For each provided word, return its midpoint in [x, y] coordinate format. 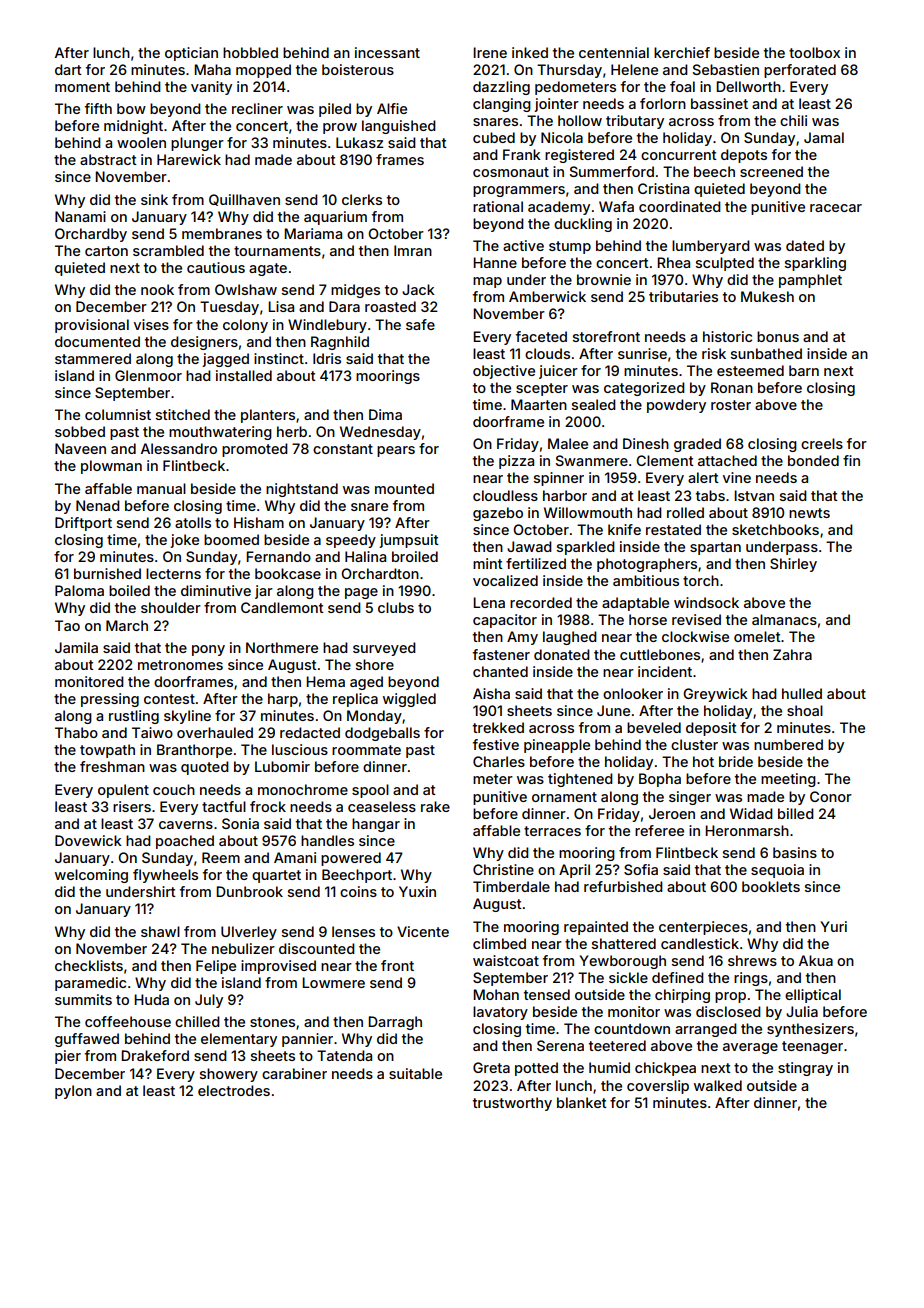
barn [804, 370]
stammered [93, 358]
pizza [516, 462]
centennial [614, 52]
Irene [490, 52]
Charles [499, 761]
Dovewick [88, 840]
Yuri [833, 926]
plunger [197, 144]
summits [83, 999]
